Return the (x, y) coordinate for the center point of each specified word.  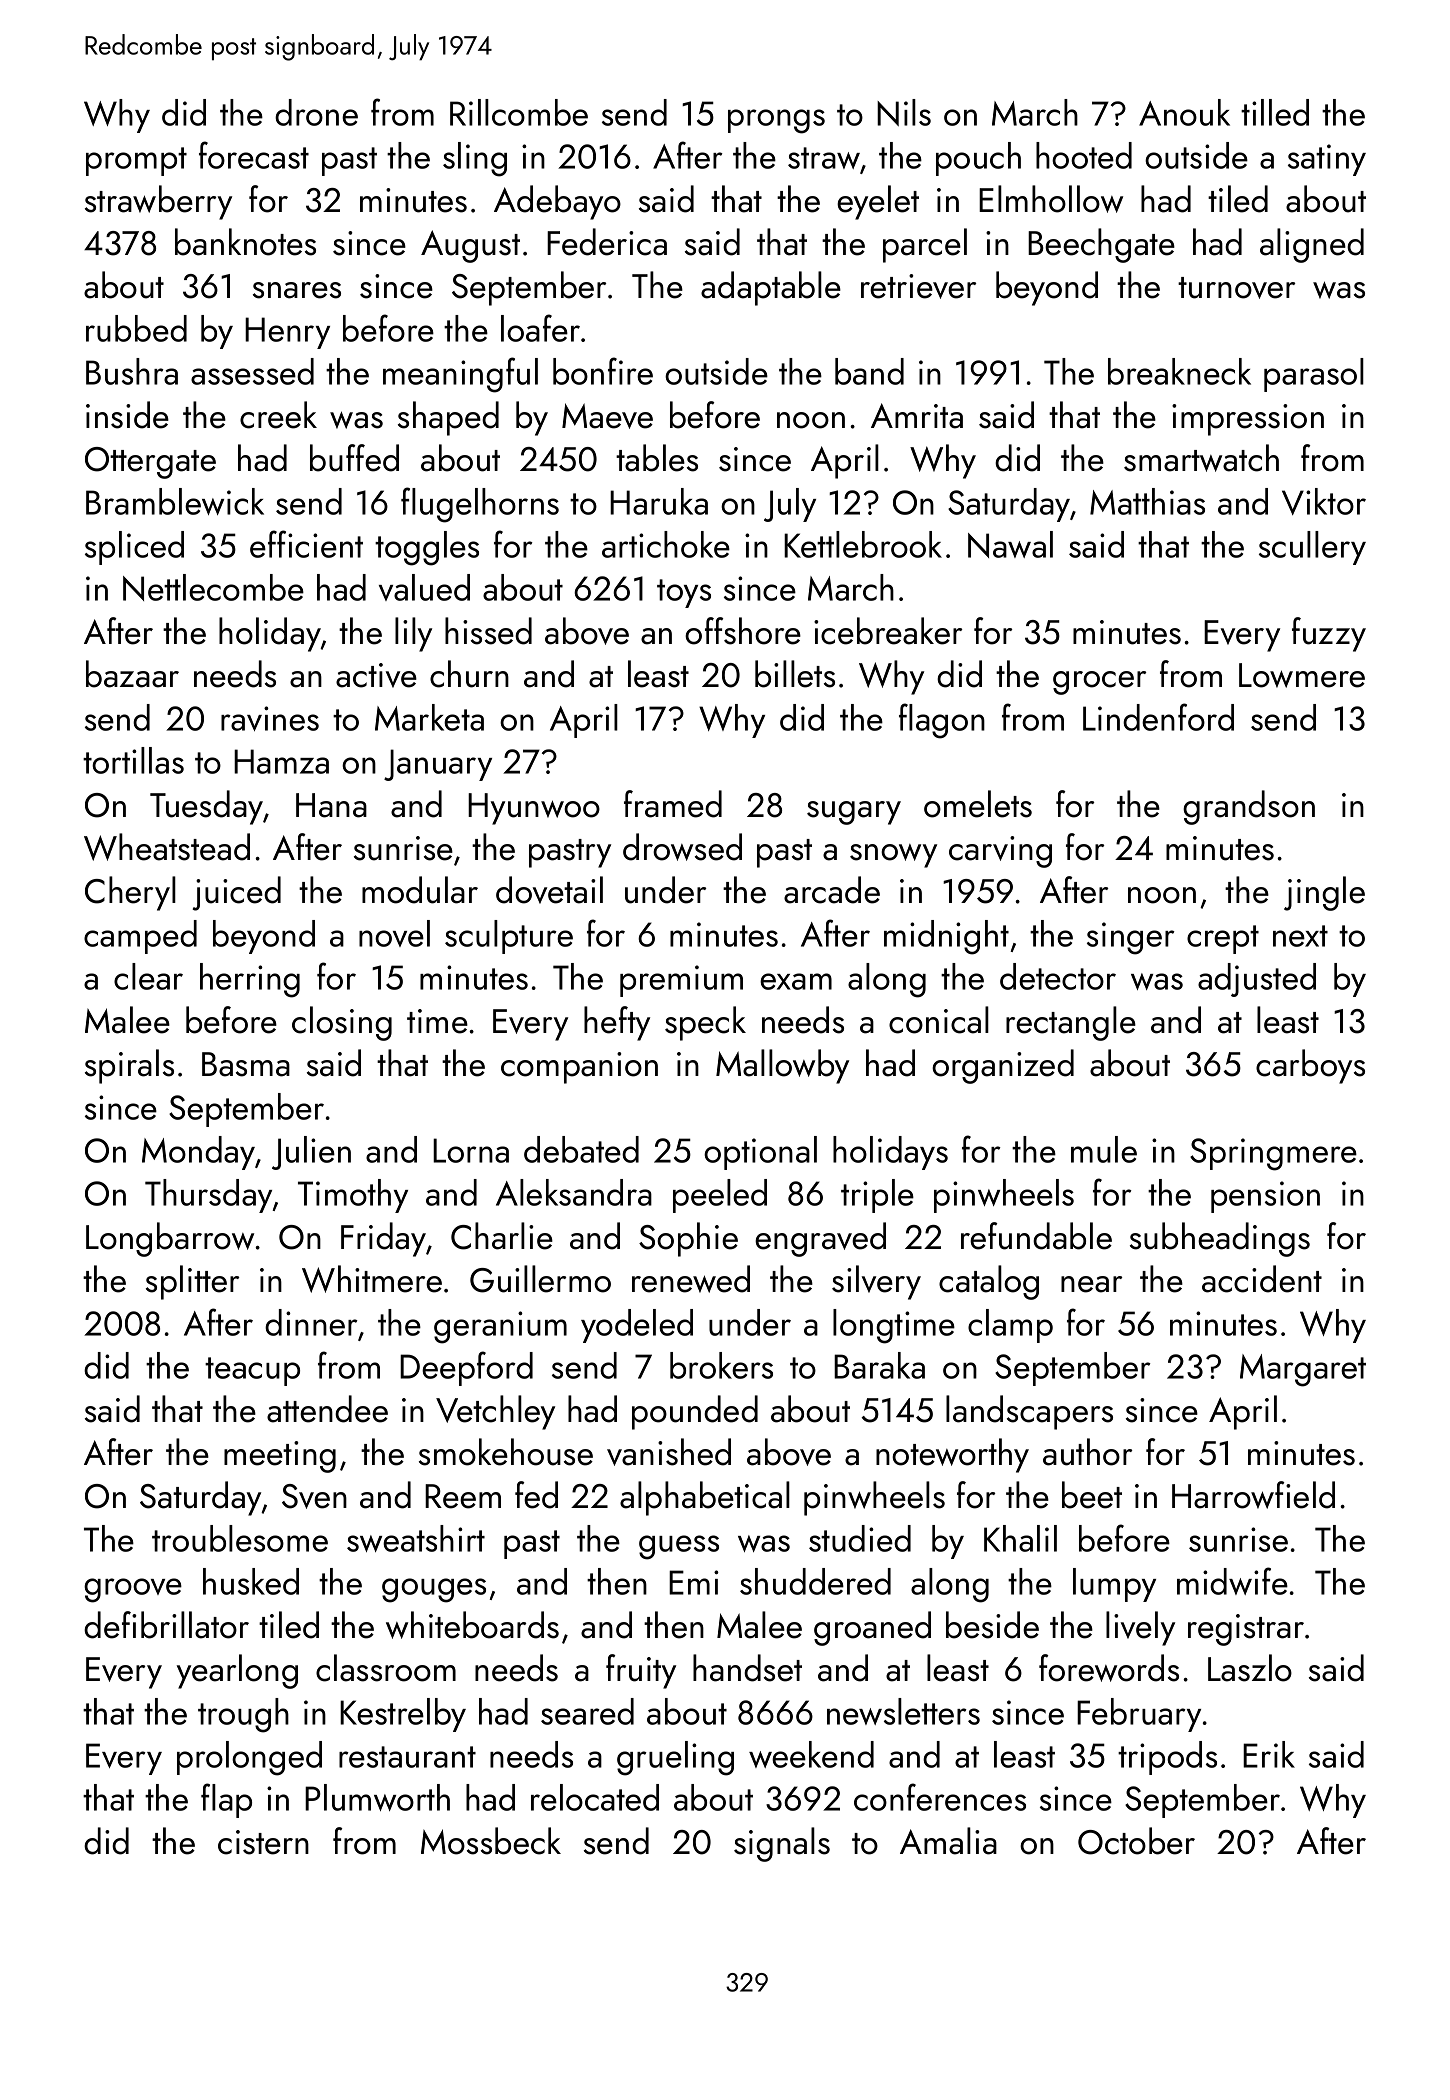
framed (673, 804)
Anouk (1184, 112)
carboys (1310, 1066)
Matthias (1147, 501)
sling (475, 159)
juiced (237, 893)
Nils (904, 112)
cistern (263, 1842)
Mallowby (782, 1066)
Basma (246, 1064)
